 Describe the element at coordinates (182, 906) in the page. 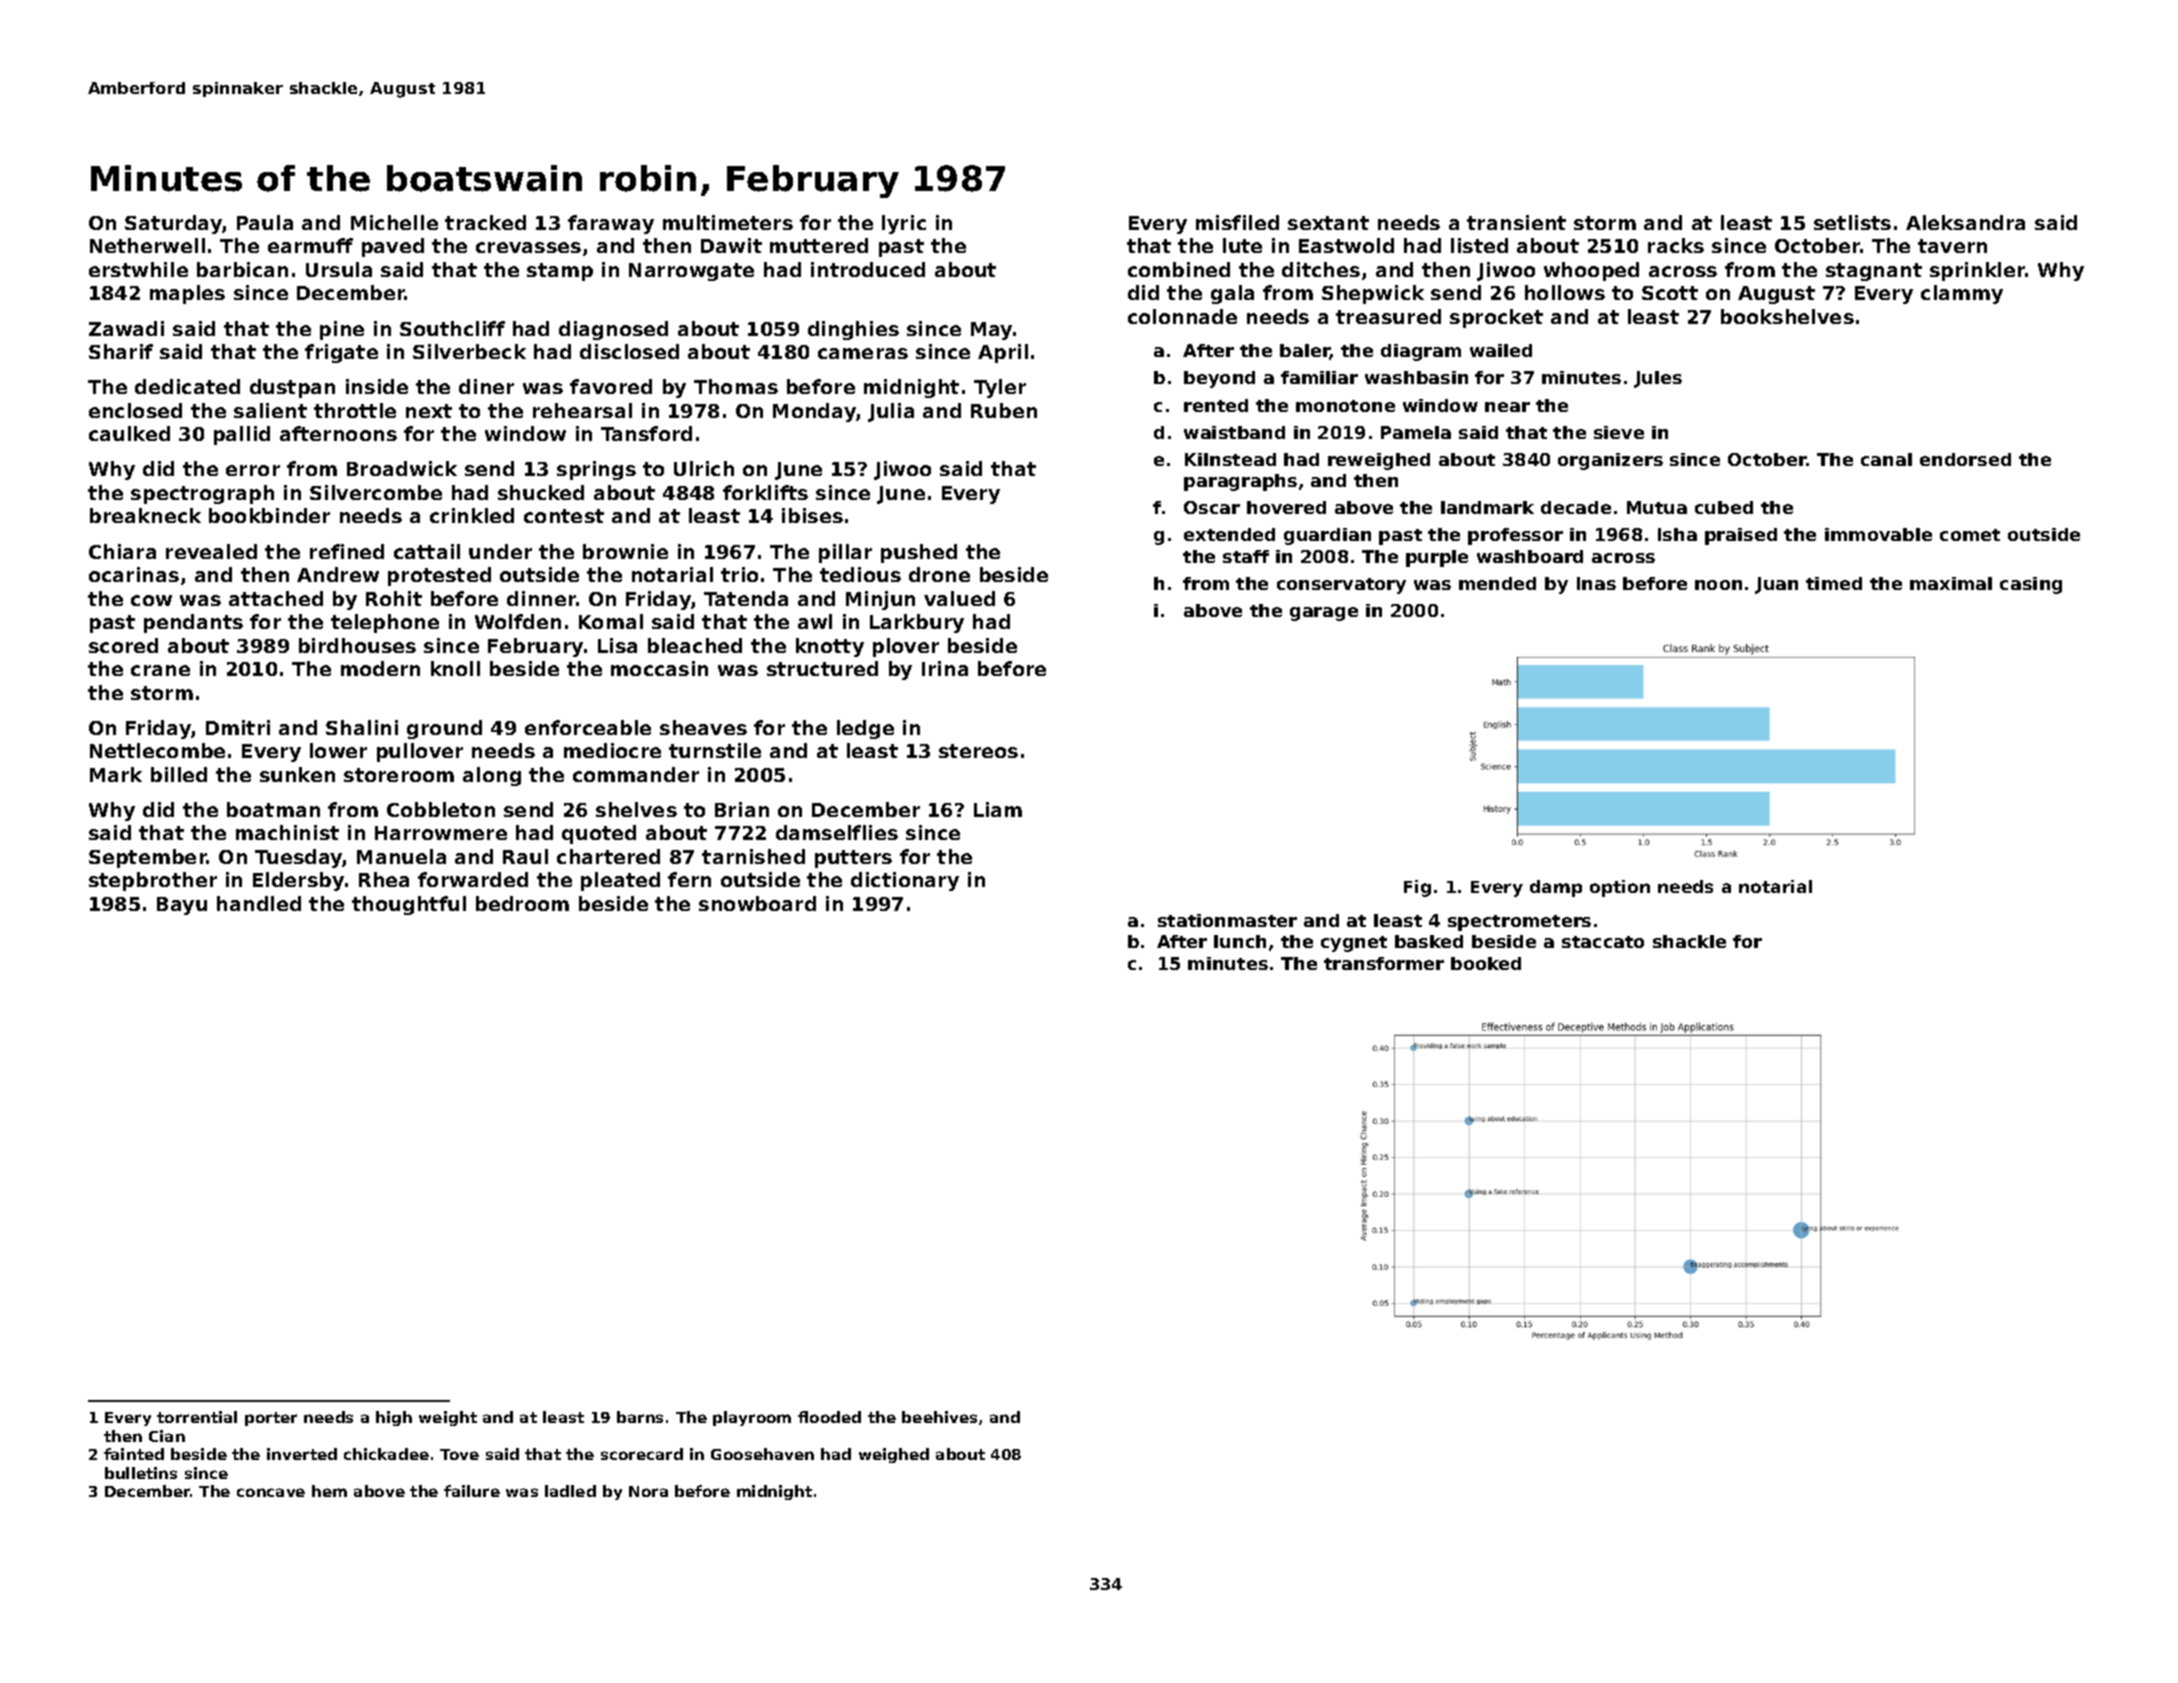

I see `Bayu` at that location.
